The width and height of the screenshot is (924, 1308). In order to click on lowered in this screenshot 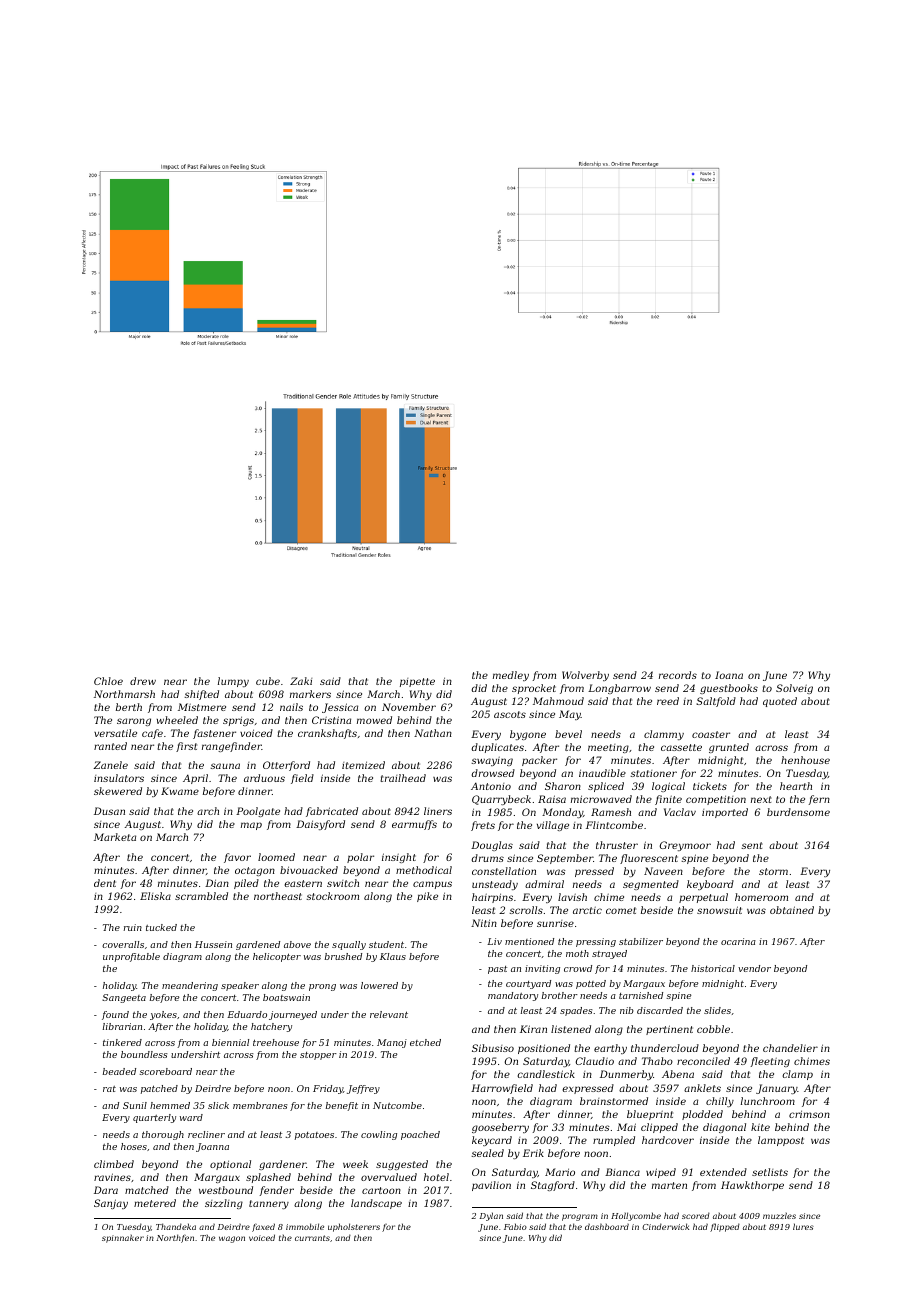, I will do `click(379, 985)`.
